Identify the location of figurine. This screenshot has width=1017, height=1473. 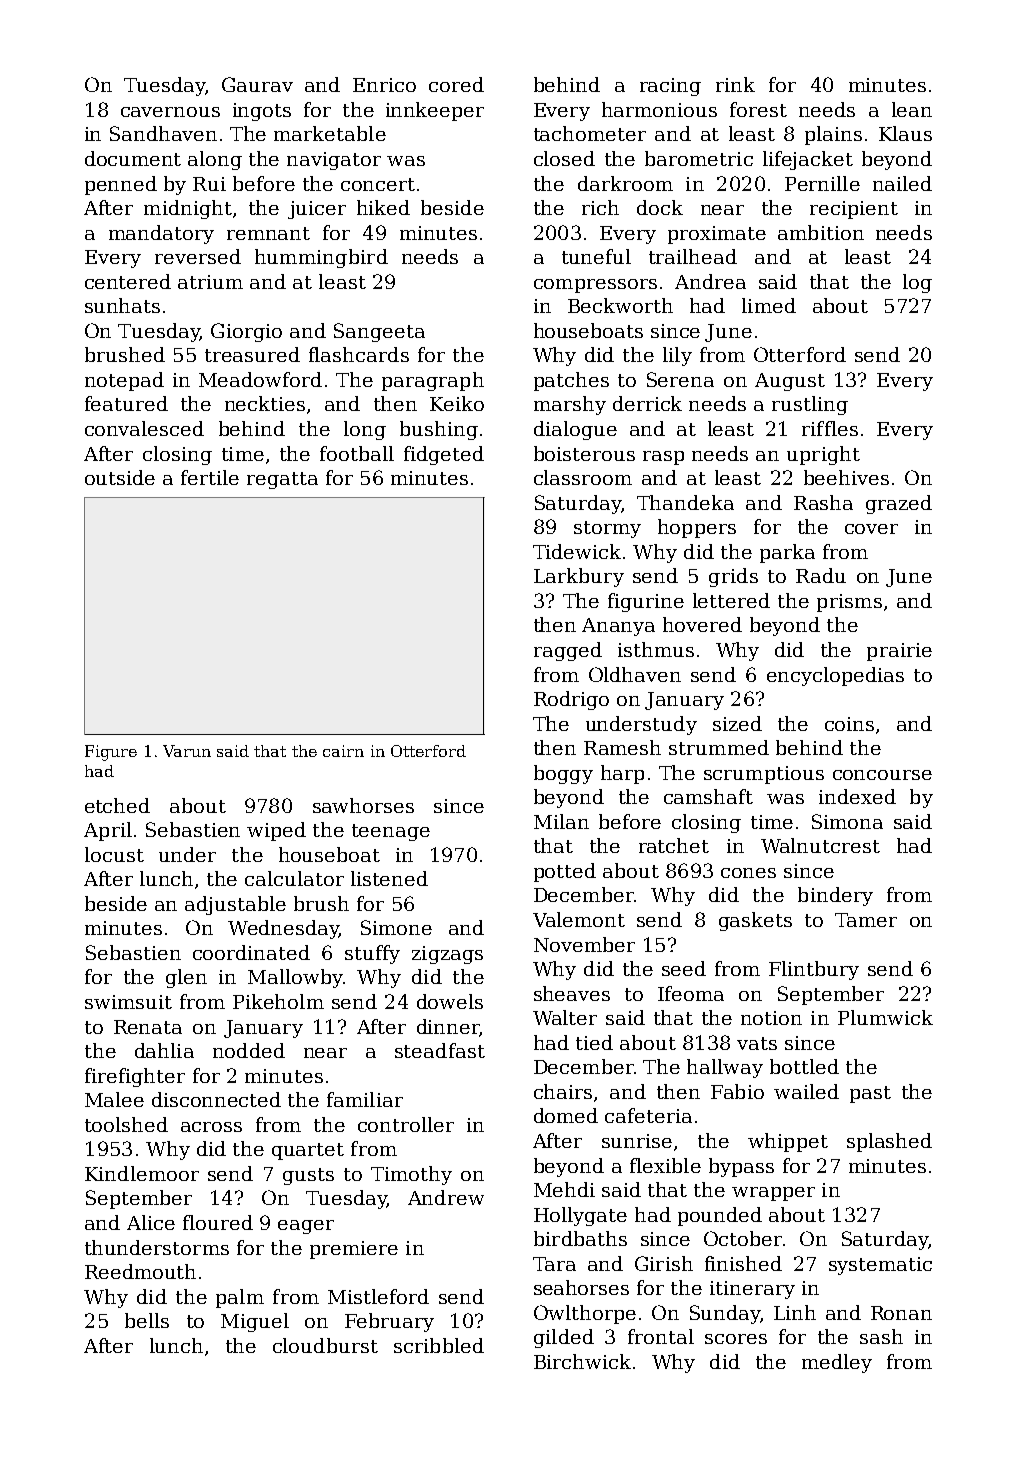
(646, 602).
